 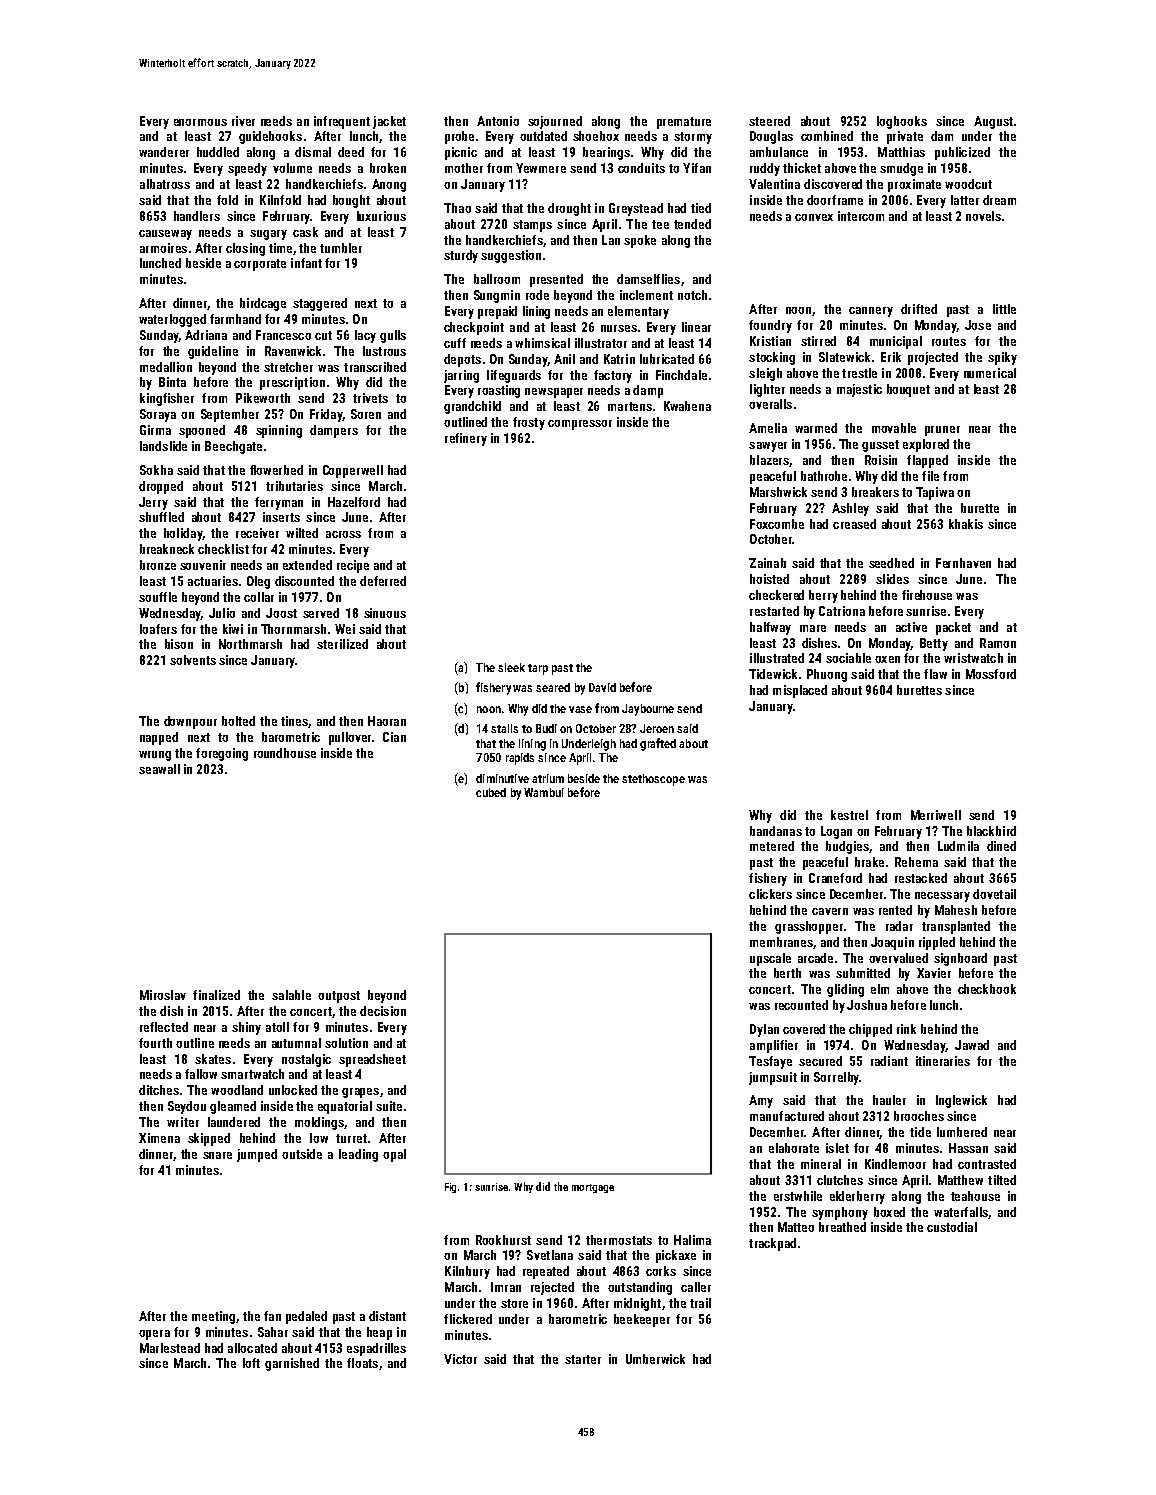 I want to click on speedy, so click(x=247, y=169).
